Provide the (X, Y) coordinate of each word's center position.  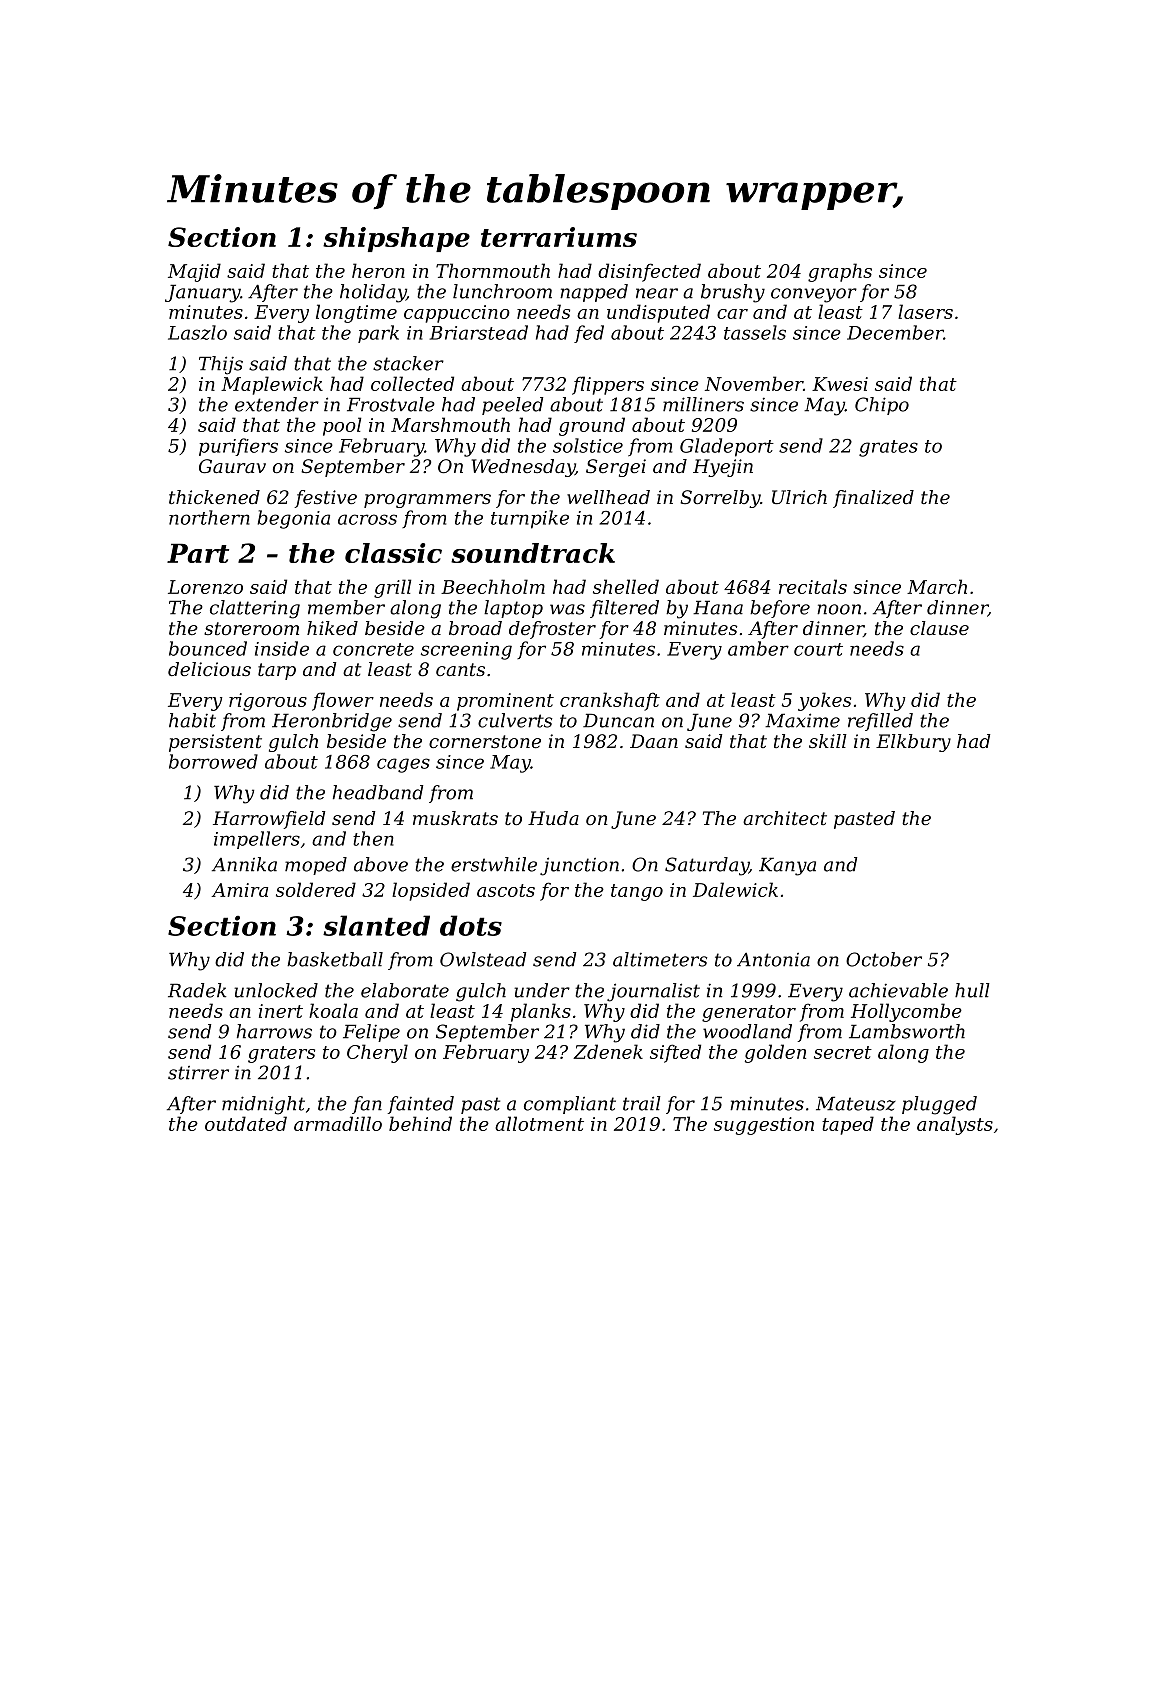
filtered (624, 609)
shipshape (396, 239)
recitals (813, 586)
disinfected (649, 272)
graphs (840, 272)
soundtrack (533, 553)
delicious (209, 669)
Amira (239, 890)
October (884, 959)
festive (325, 499)
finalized (873, 499)
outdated (246, 1123)
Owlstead (483, 959)
